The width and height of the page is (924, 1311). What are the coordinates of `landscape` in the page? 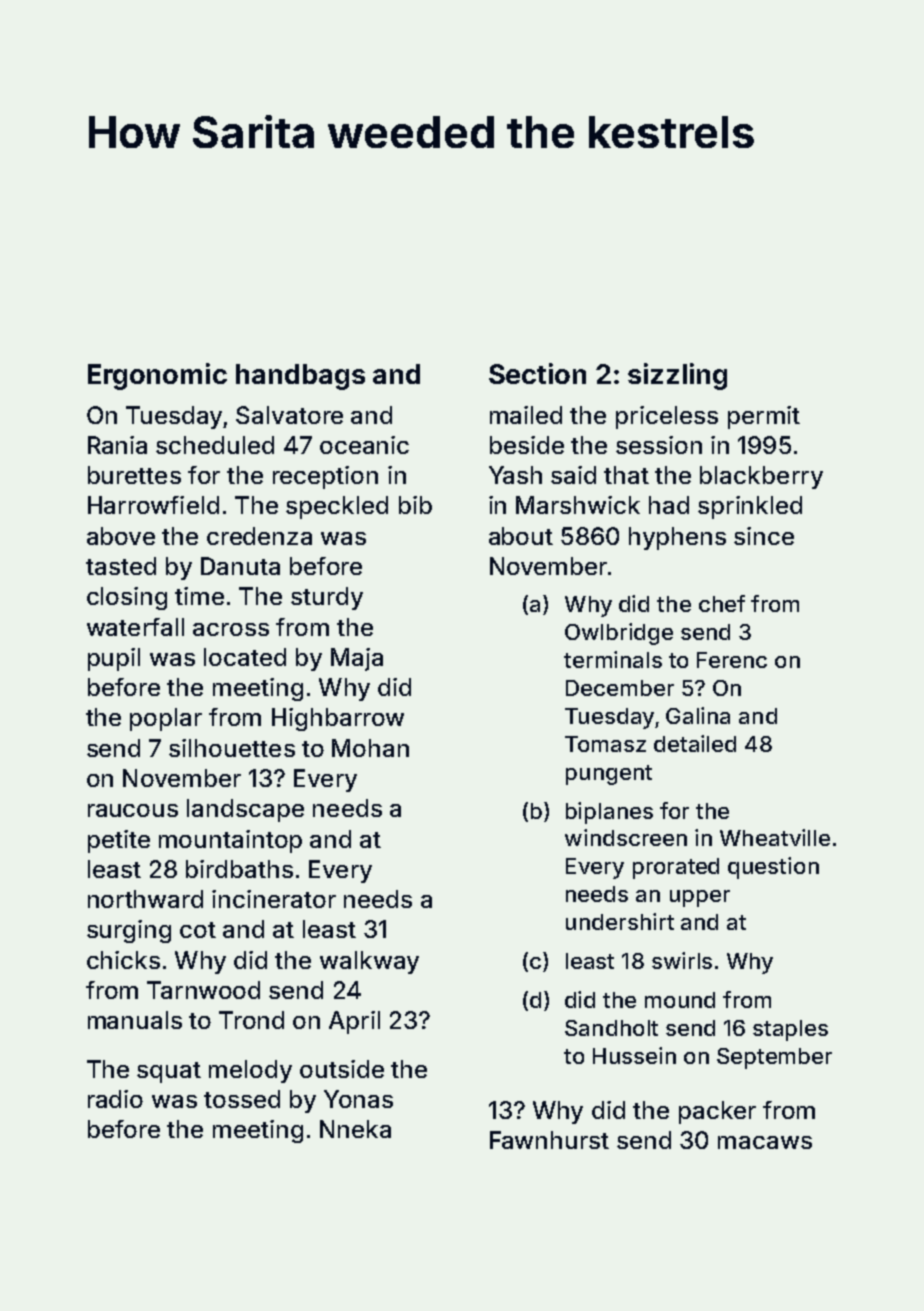 It's located at (245, 810).
